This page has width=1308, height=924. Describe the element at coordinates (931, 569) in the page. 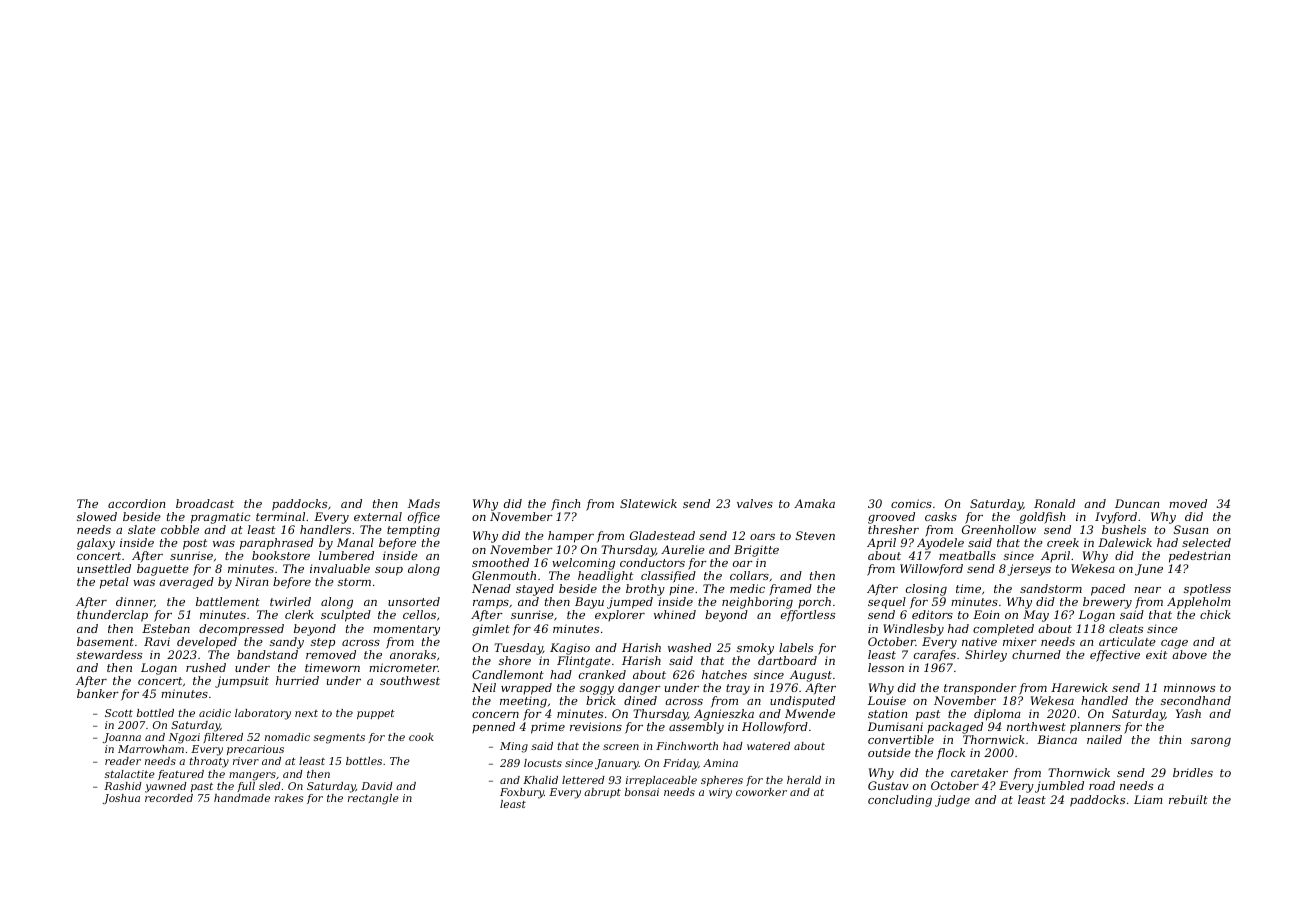

I see `Willowford` at that location.
